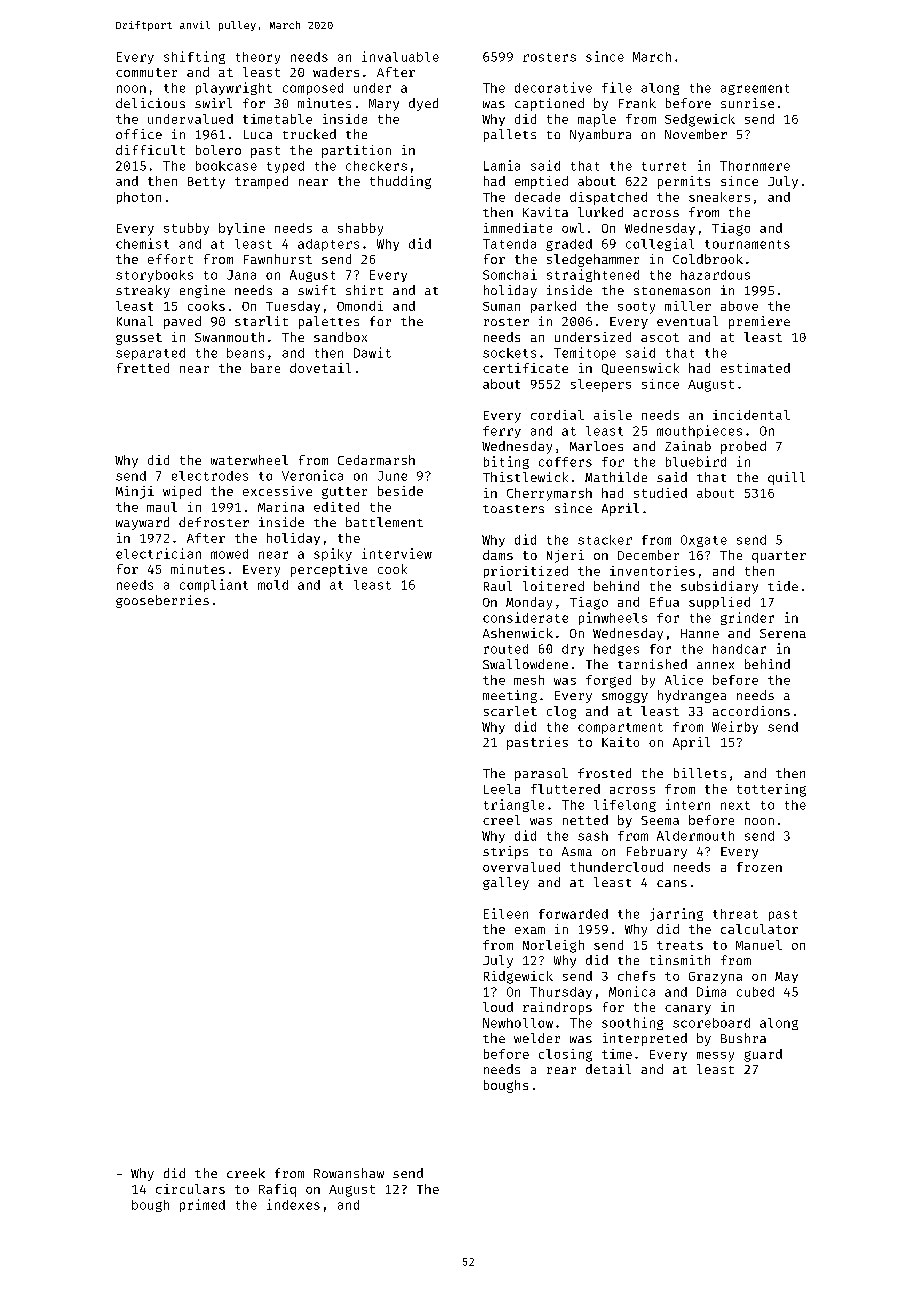 Image resolution: width=924 pixels, height=1308 pixels. I want to click on Oxgate, so click(704, 541).
